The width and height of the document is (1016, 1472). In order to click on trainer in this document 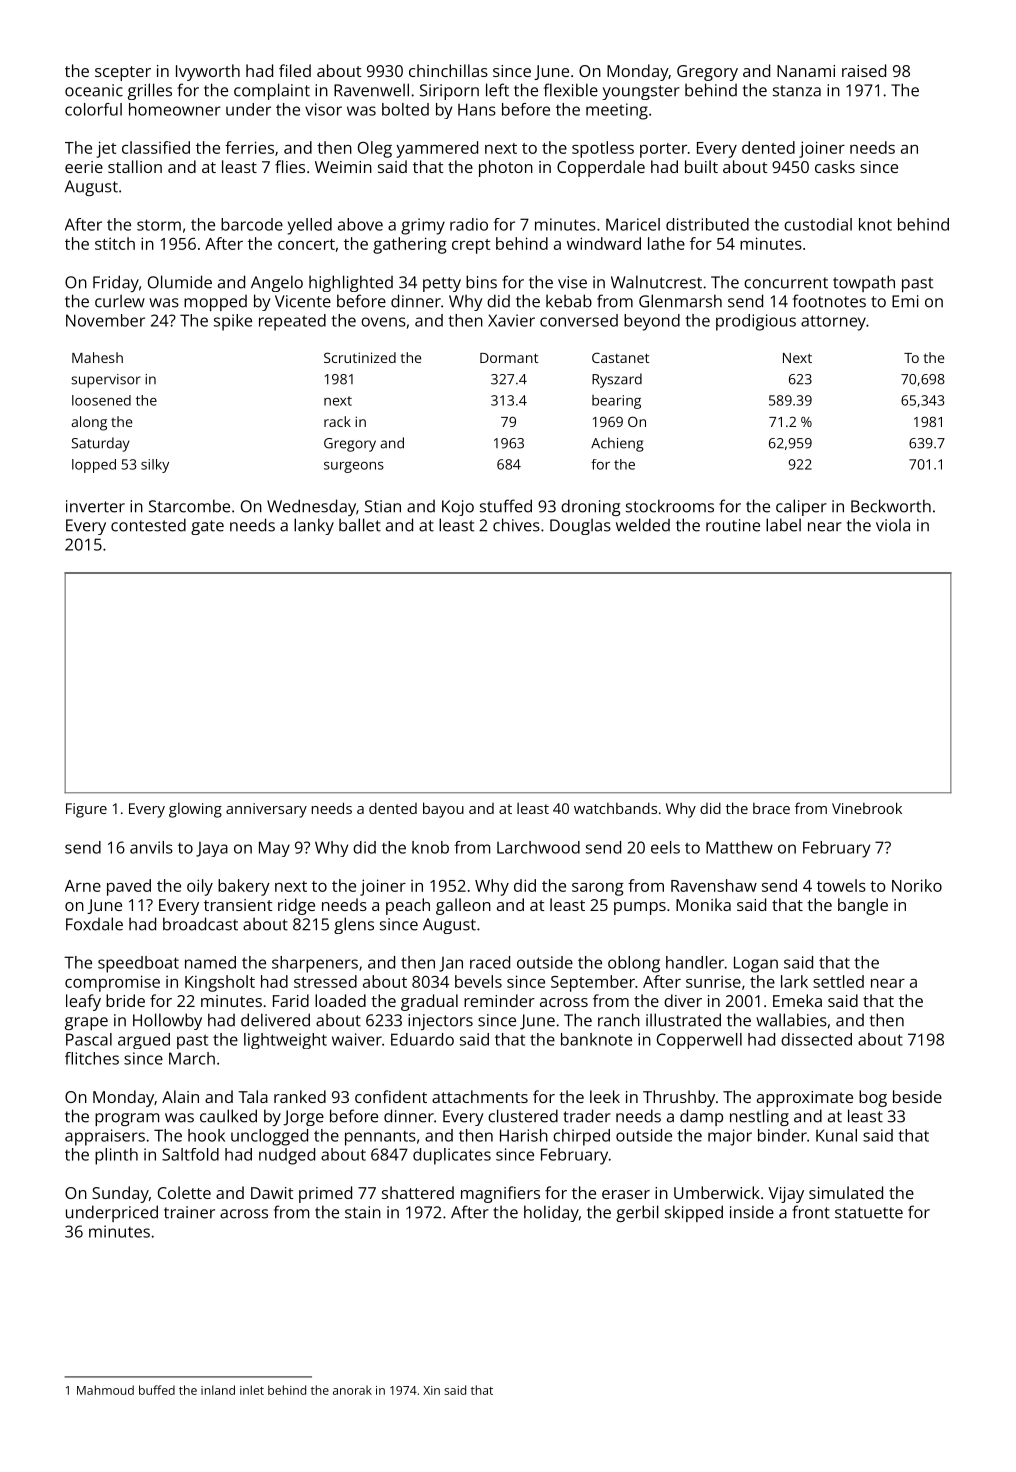, I will do `click(189, 1212)`.
